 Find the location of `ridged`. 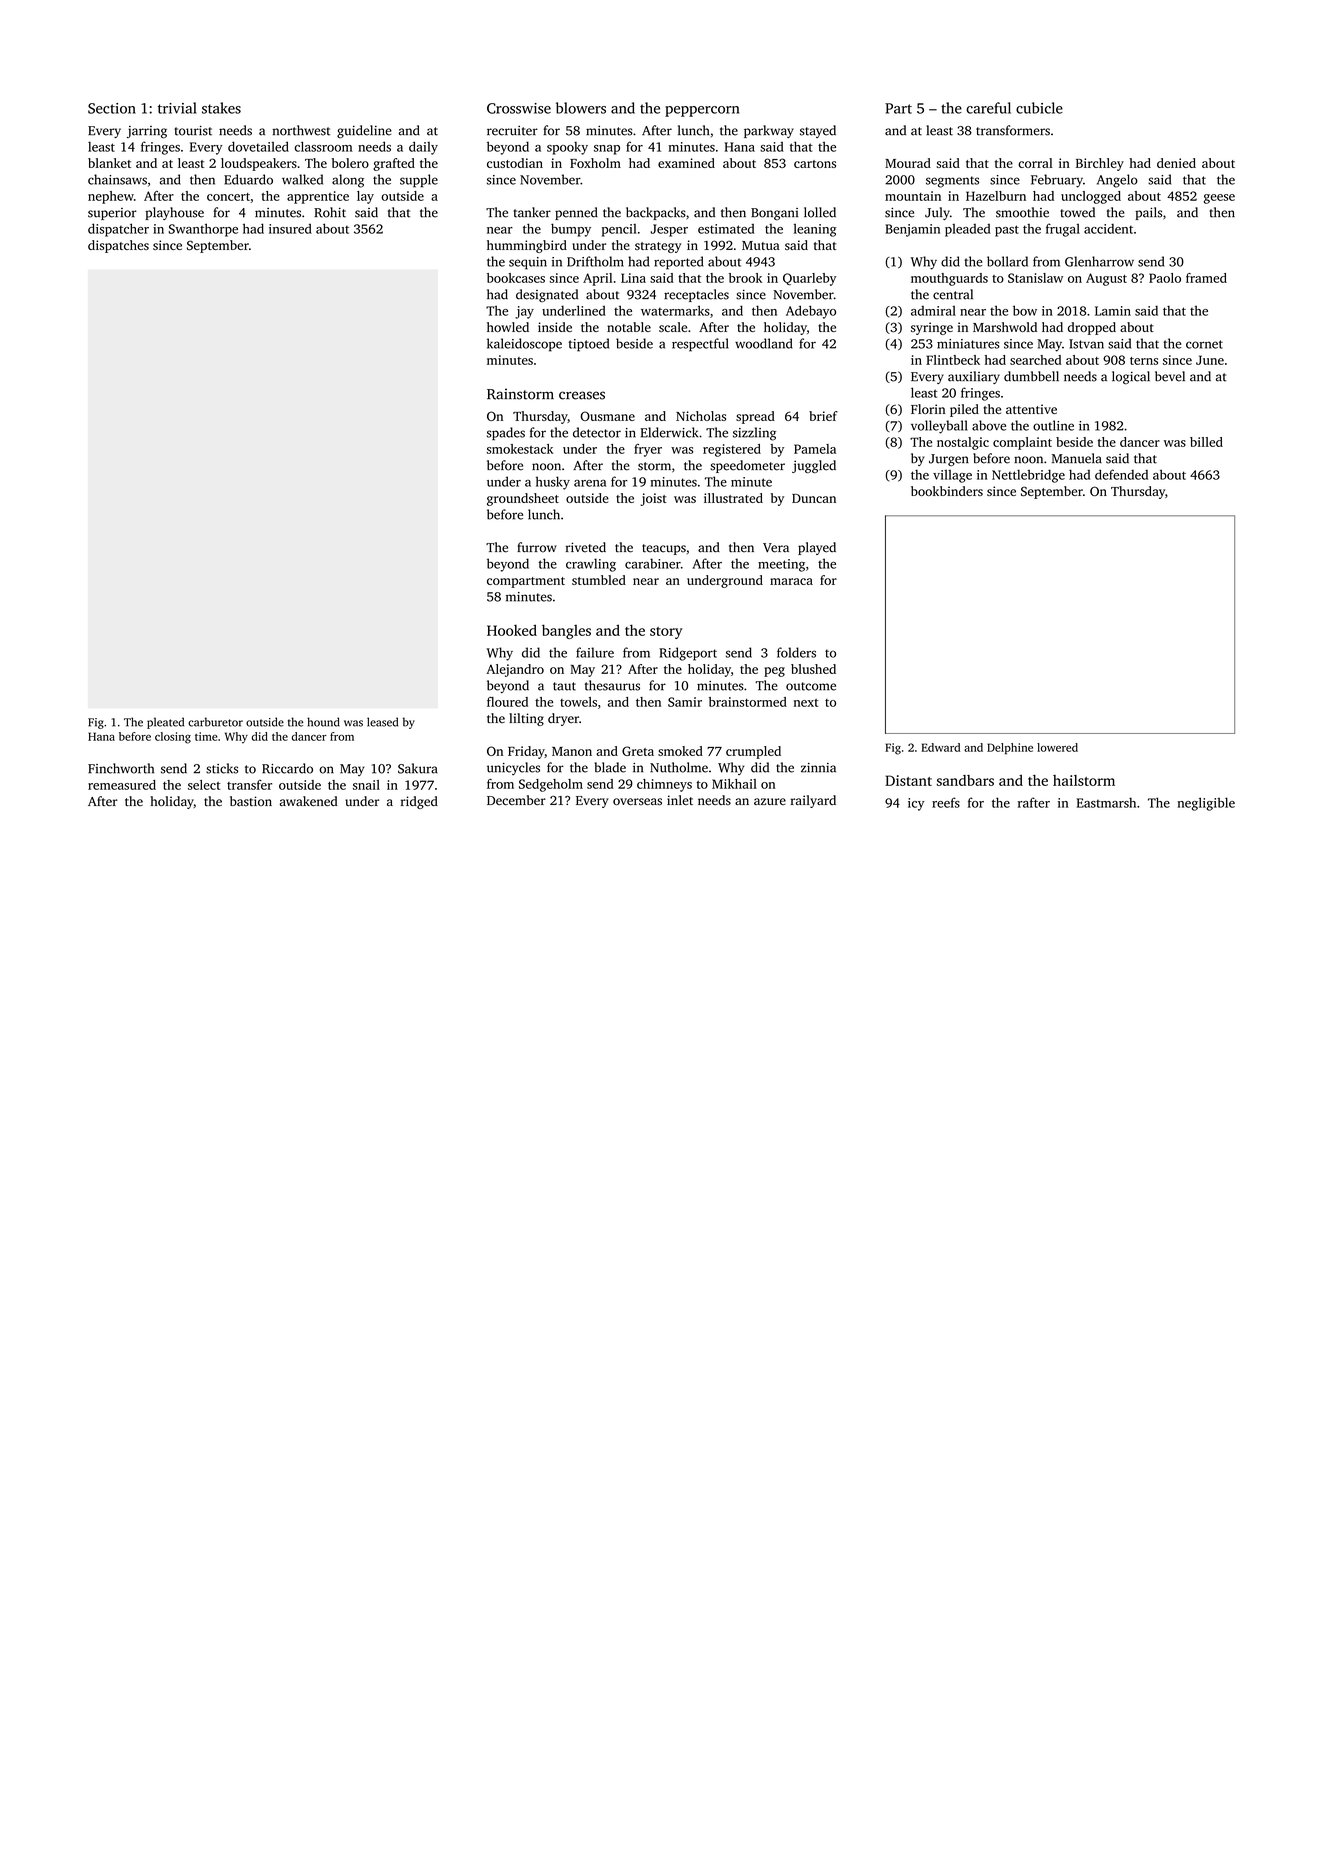

ridged is located at coordinates (419, 802).
